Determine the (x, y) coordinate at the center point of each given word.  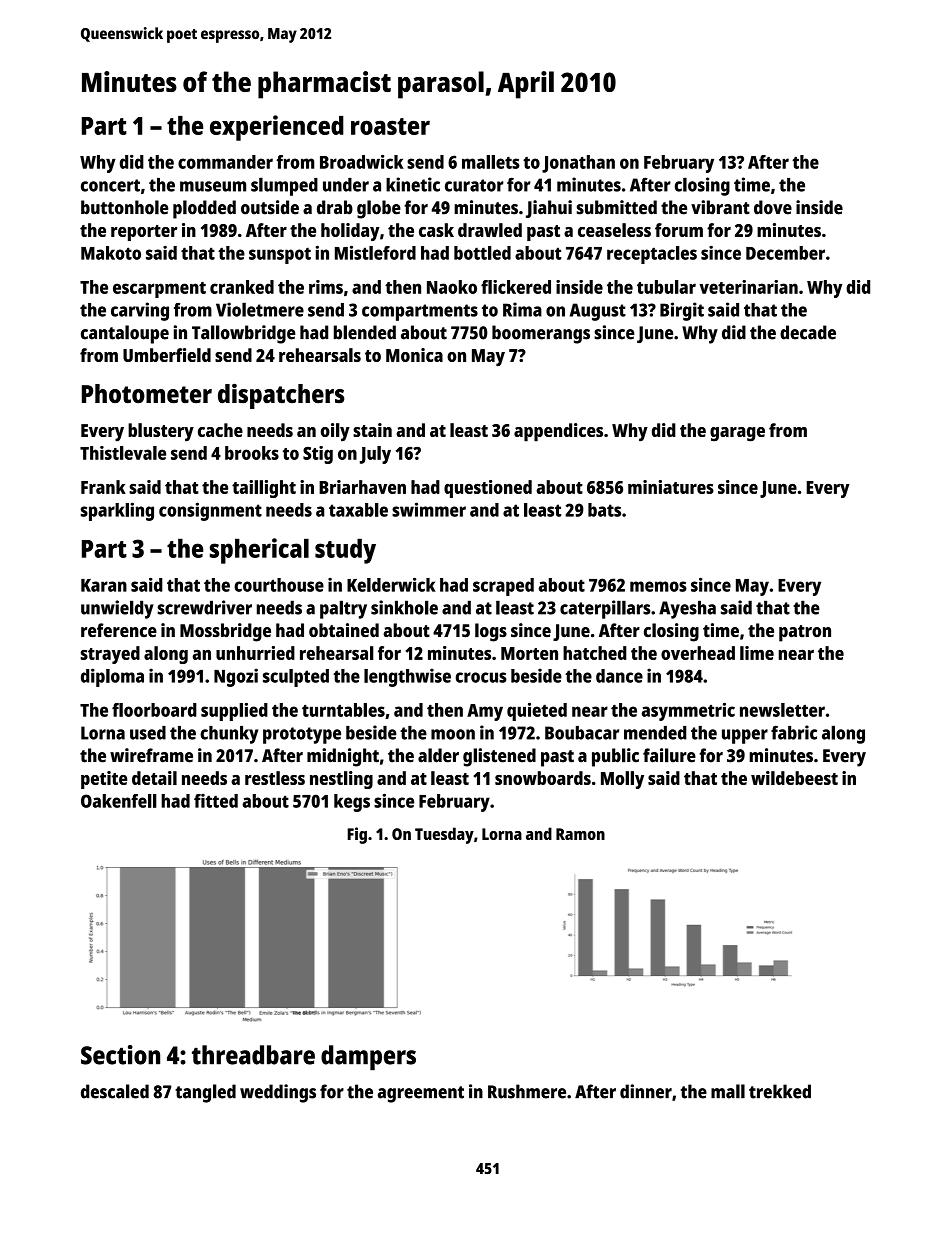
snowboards (543, 778)
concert (110, 185)
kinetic (413, 184)
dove (773, 207)
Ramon (580, 834)
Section (120, 1055)
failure (669, 755)
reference (119, 630)
